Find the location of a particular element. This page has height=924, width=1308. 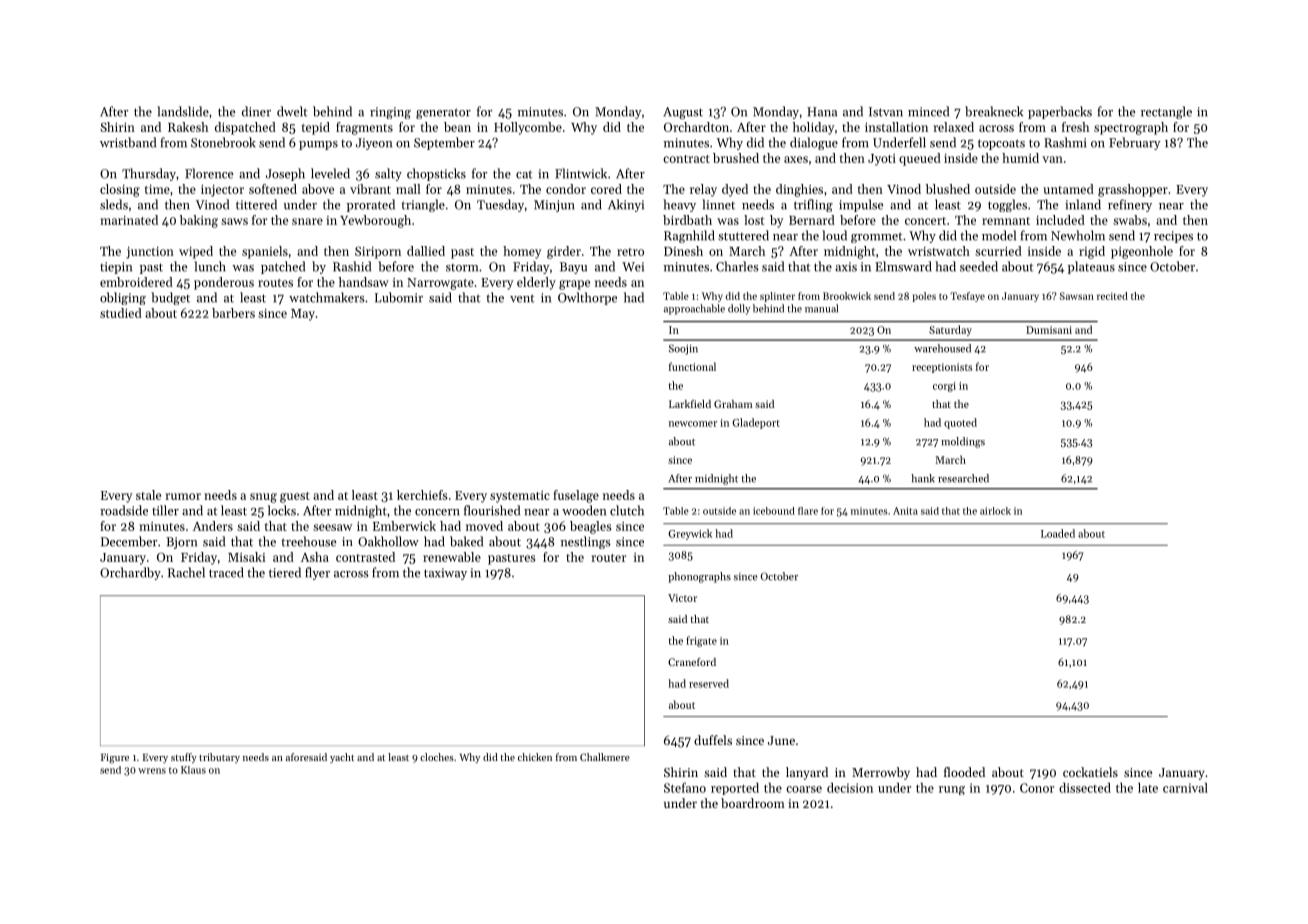

dialogue is located at coordinates (814, 143).
